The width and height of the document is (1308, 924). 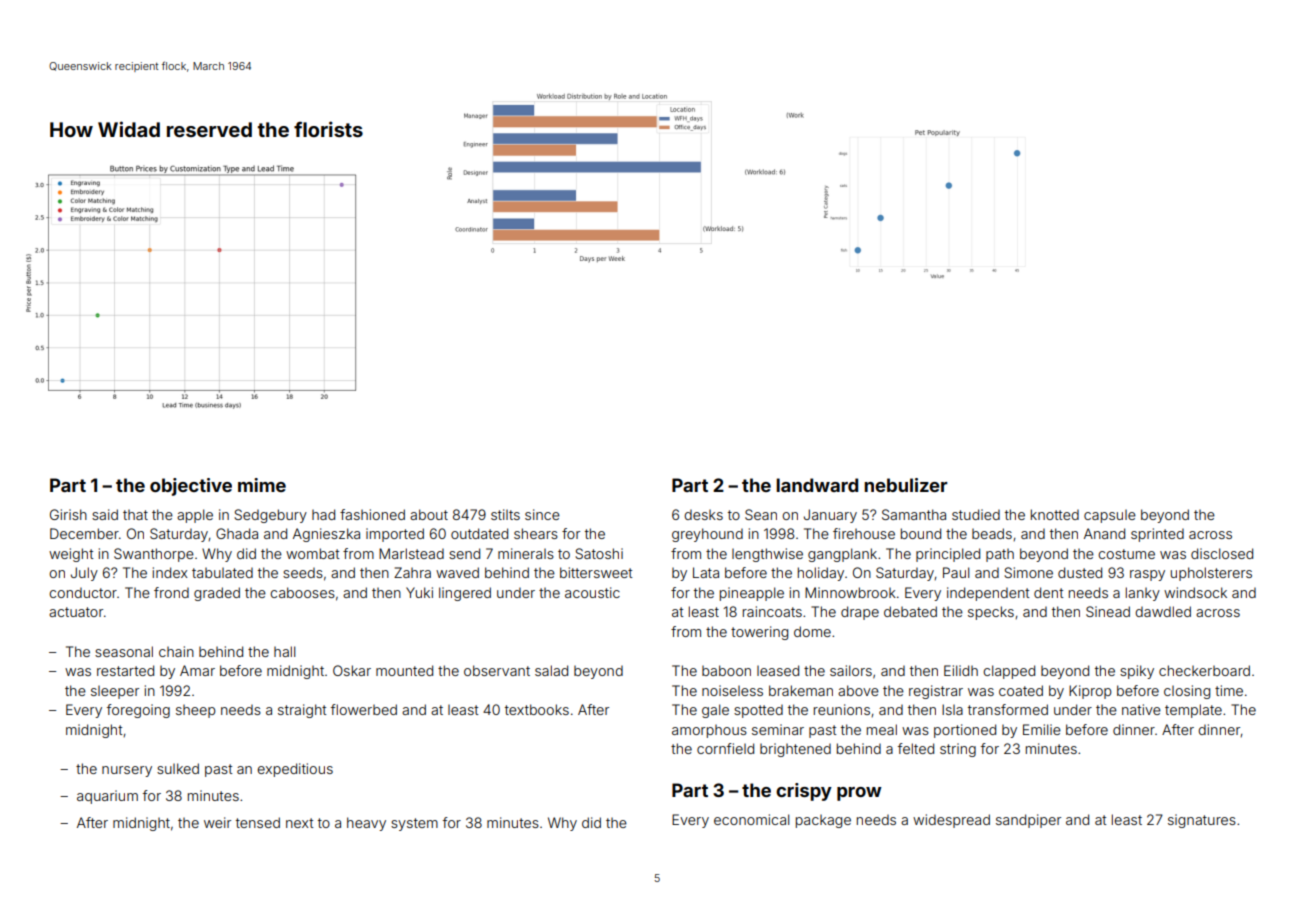 I want to click on spiky, so click(x=1137, y=672).
